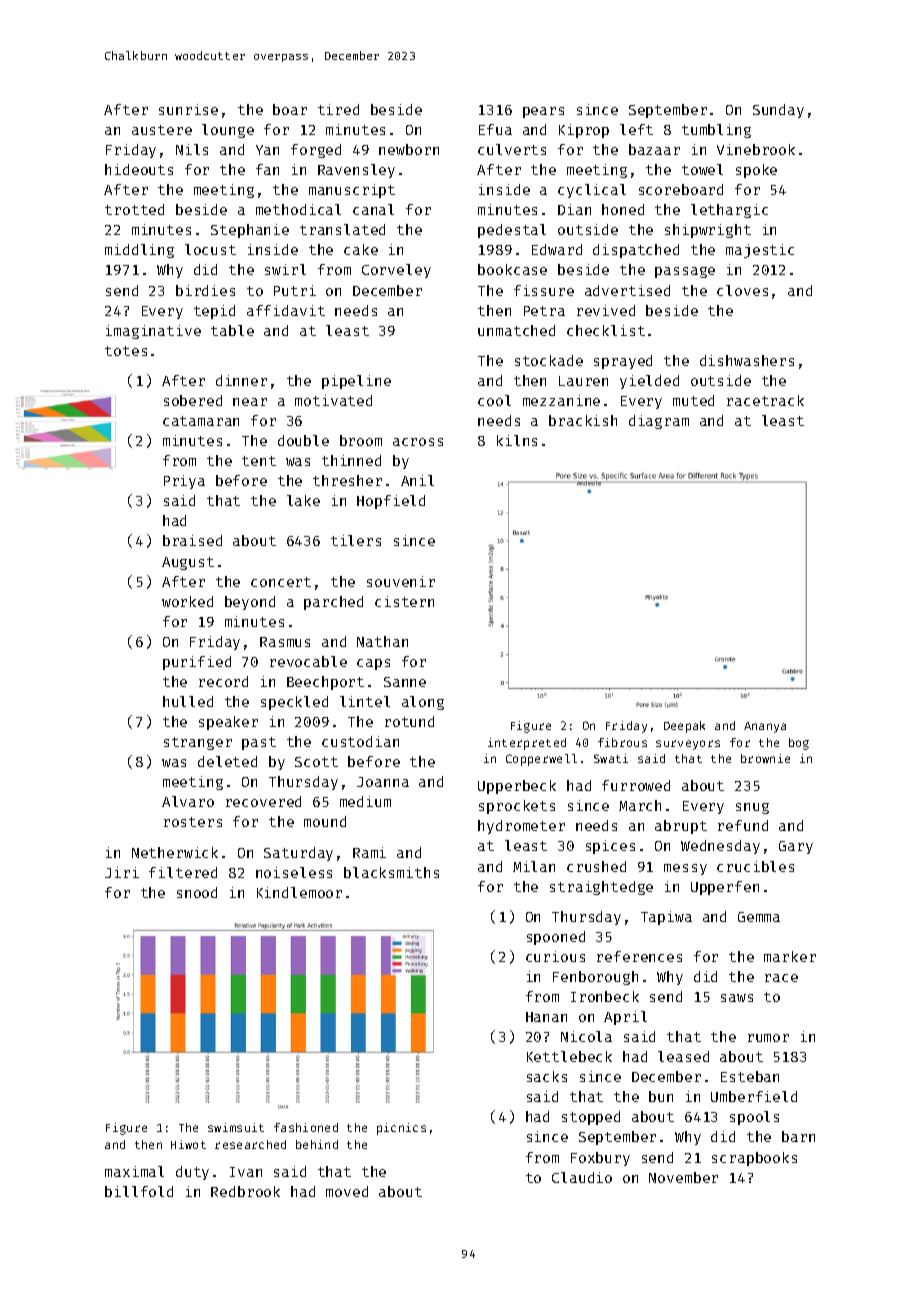  What do you see at coordinates (373, 209) in the screenshot?
I see `canal` at bounding box center [373, 209].
